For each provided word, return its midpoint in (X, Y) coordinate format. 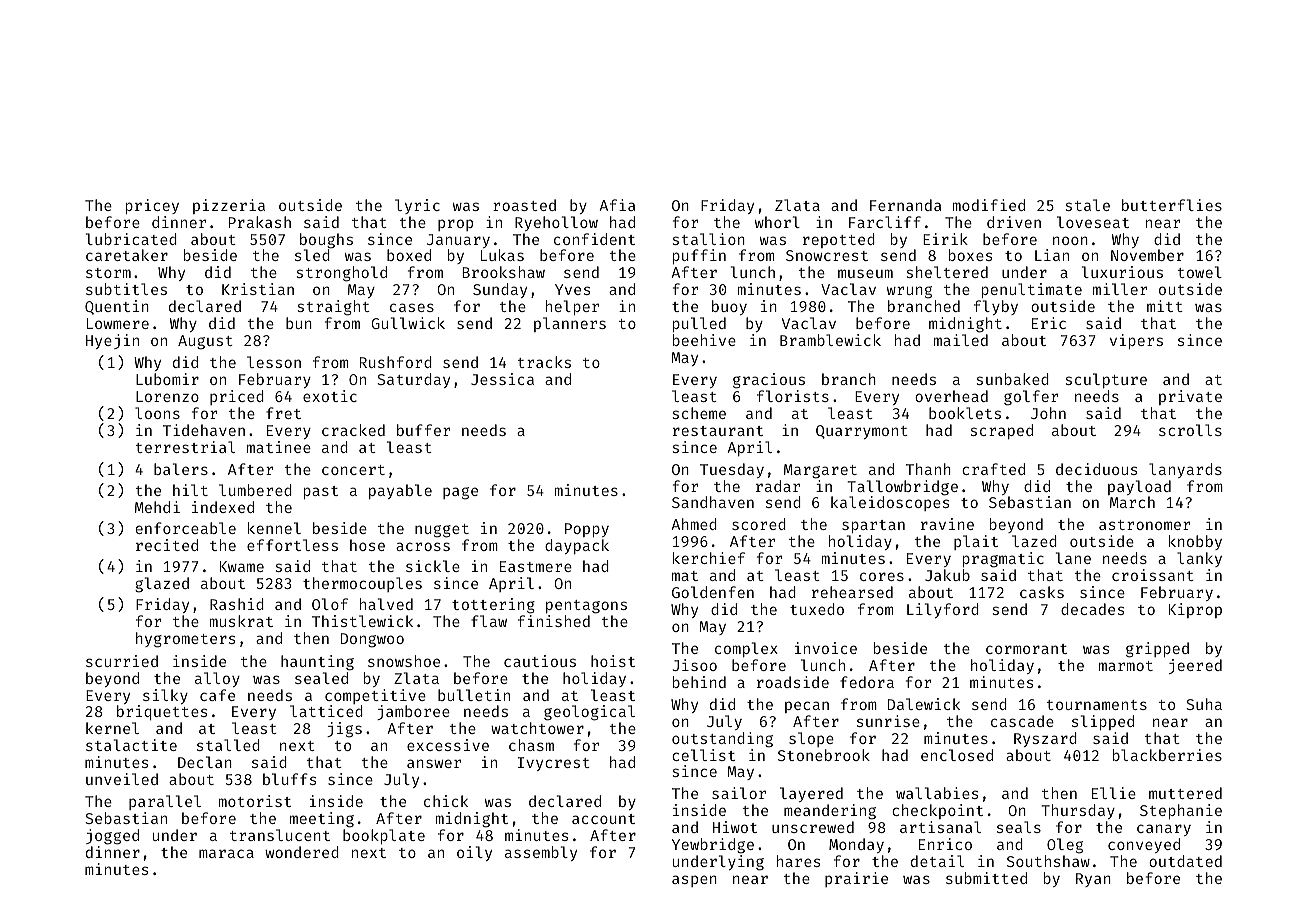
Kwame (242, 566)
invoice (826, 648)
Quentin (117, 307)
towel (1200, 272)
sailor (739, 793)
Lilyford (943, 610)
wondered (302, 852)
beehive (704, 340)
